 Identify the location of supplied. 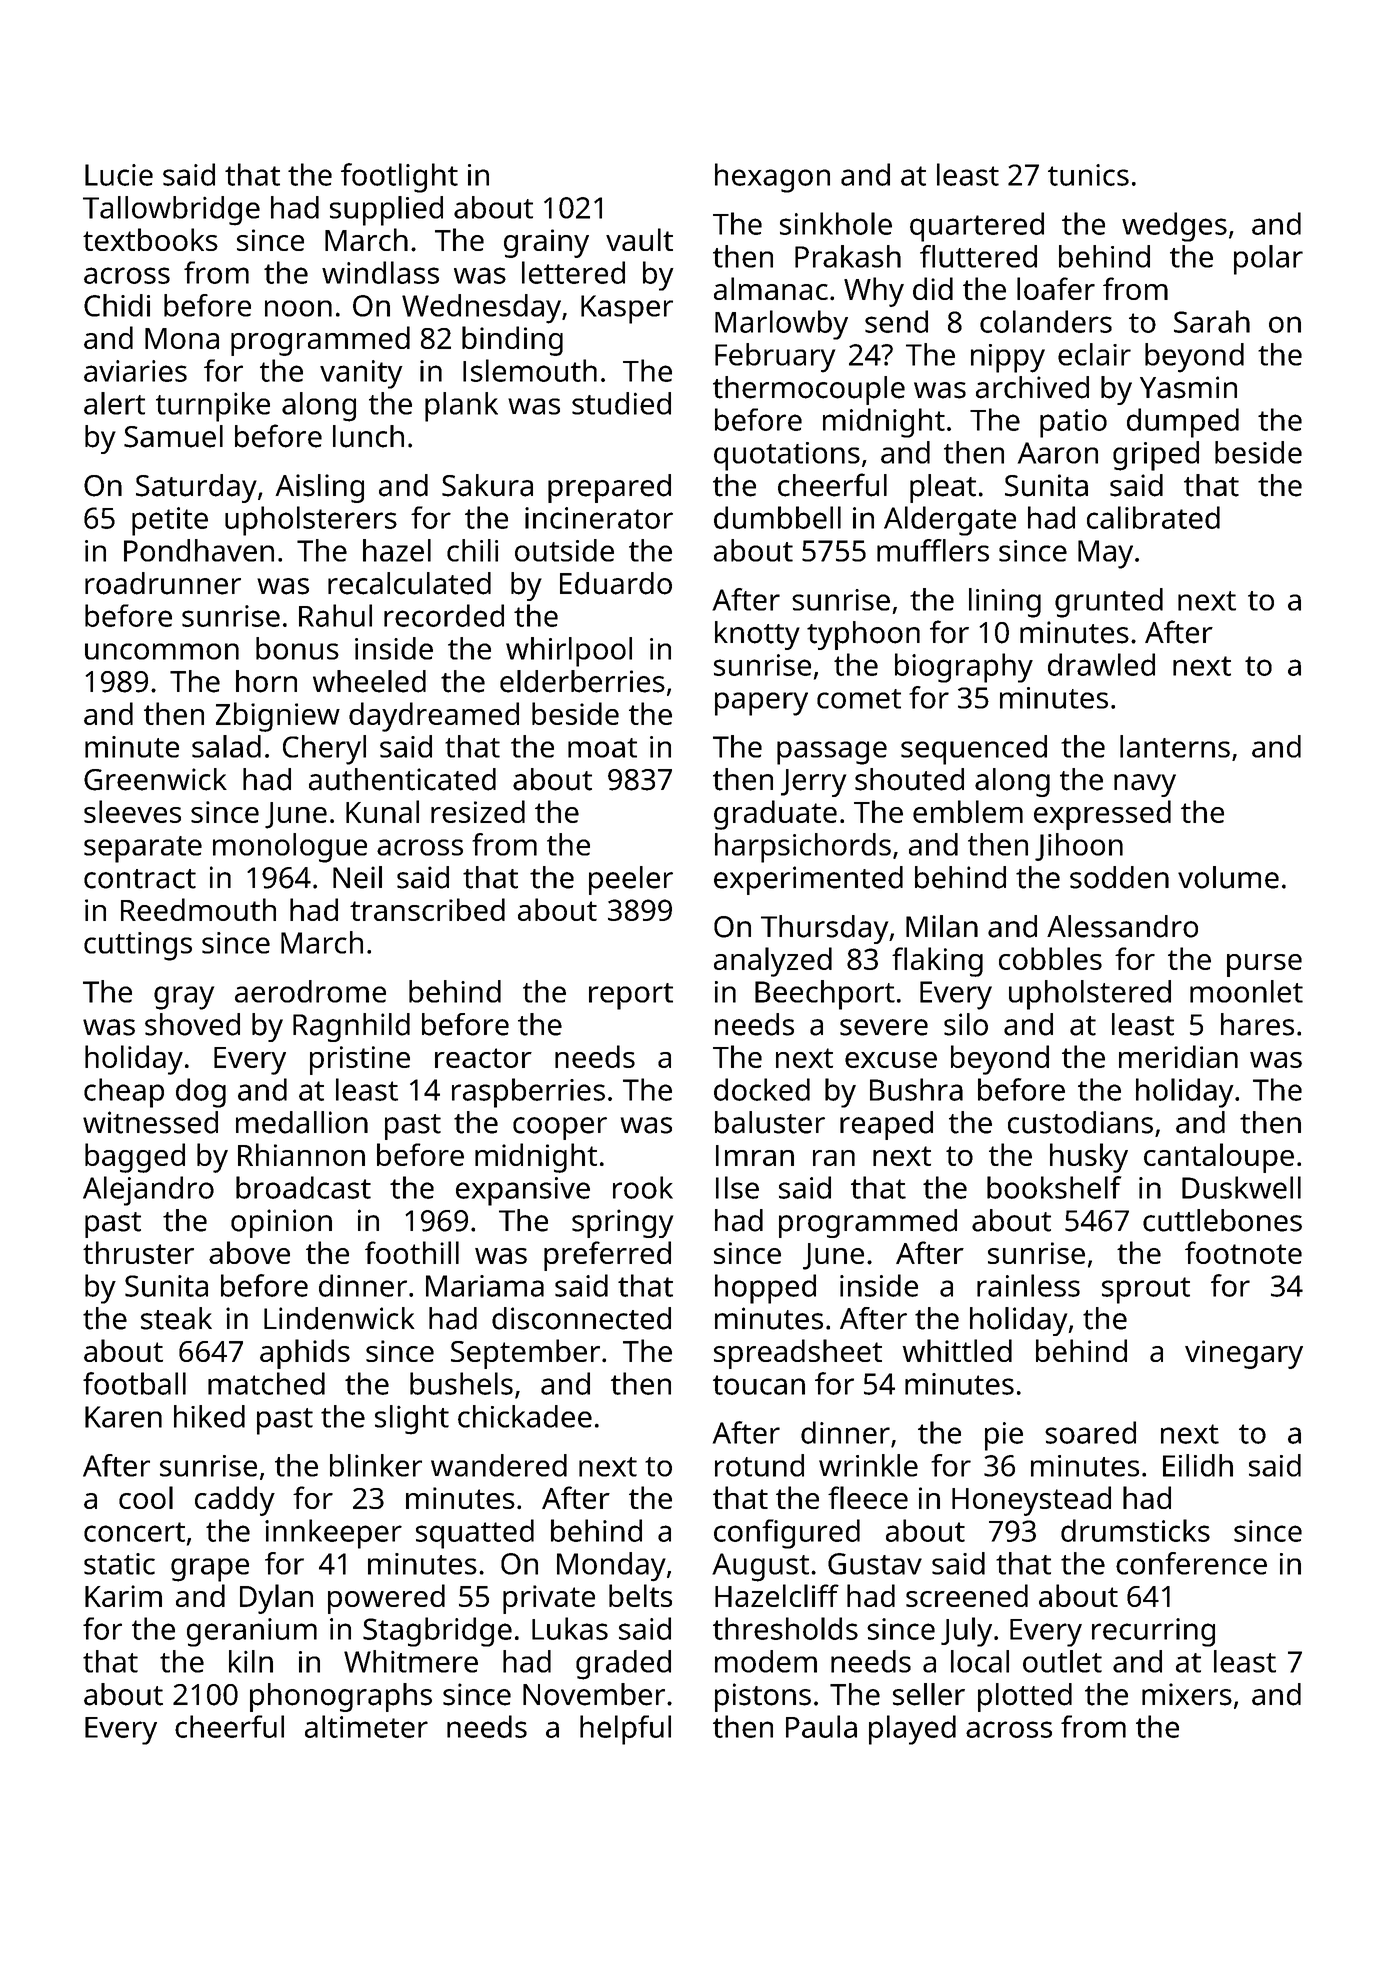
(386, 211).
